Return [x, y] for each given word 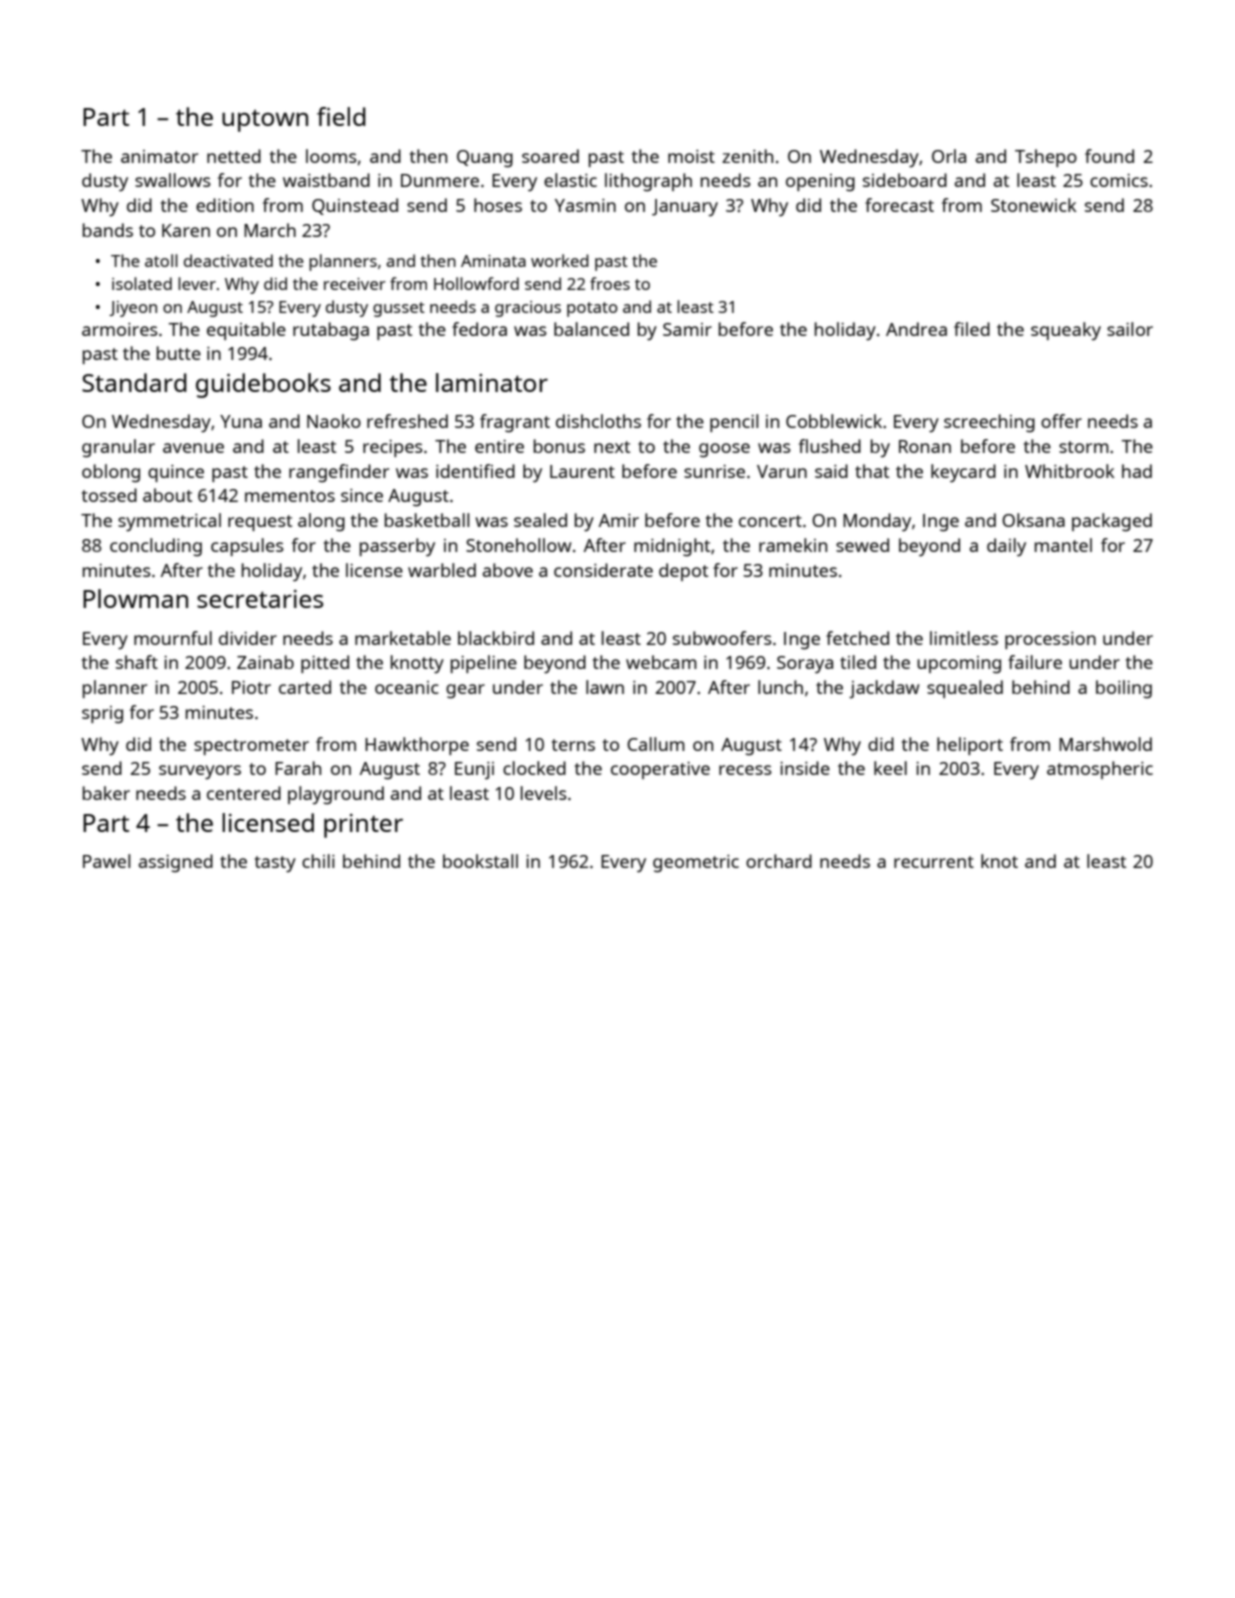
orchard [779, 861]
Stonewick [1034, 205]
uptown [265, 121]
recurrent [934, 862]
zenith [747, 156]
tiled [858, 662]
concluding [156, 547]
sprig [102, 715]
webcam [661, 662]
